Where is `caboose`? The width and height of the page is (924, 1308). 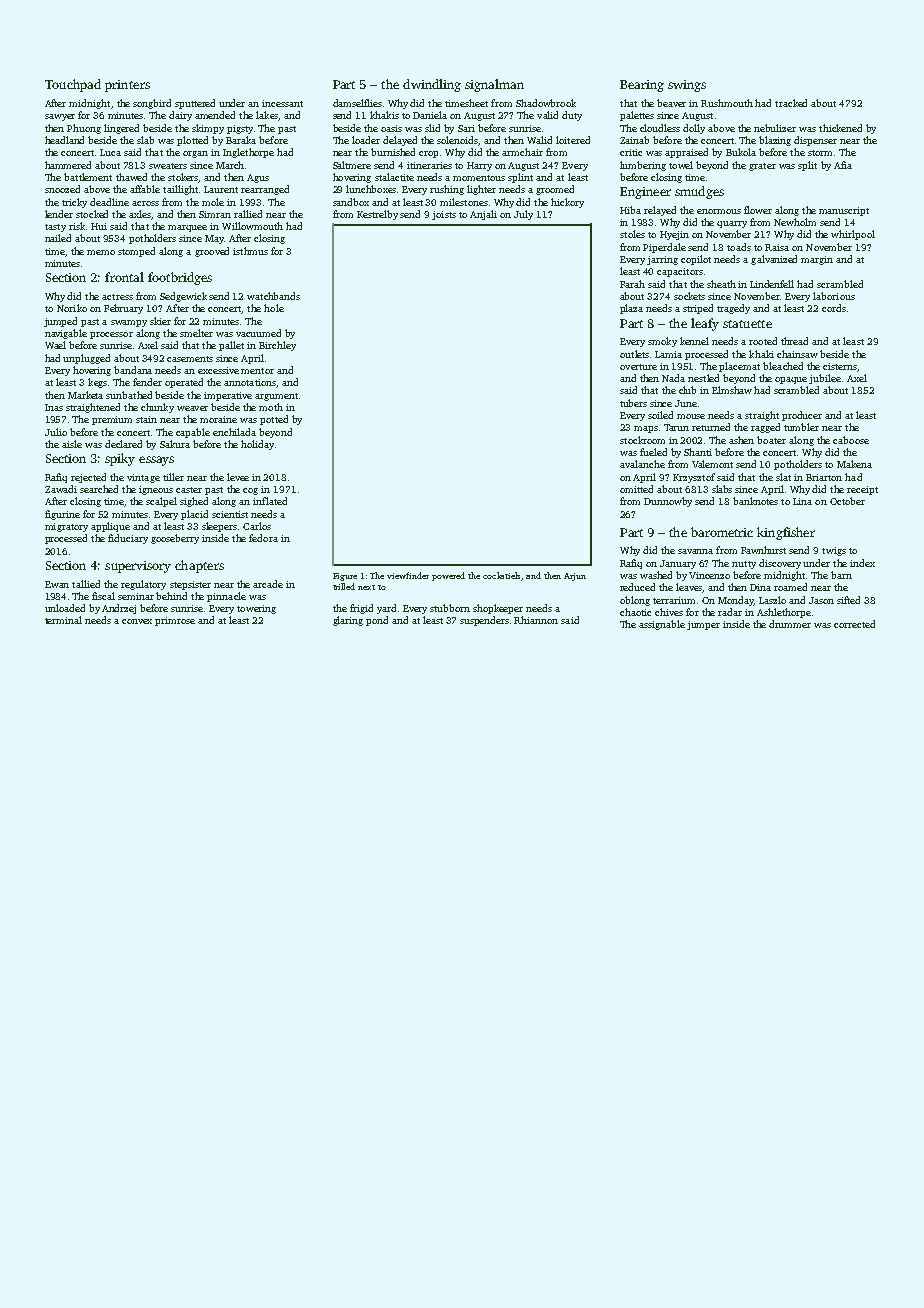
caboose is located at coordinates (851, 440).
